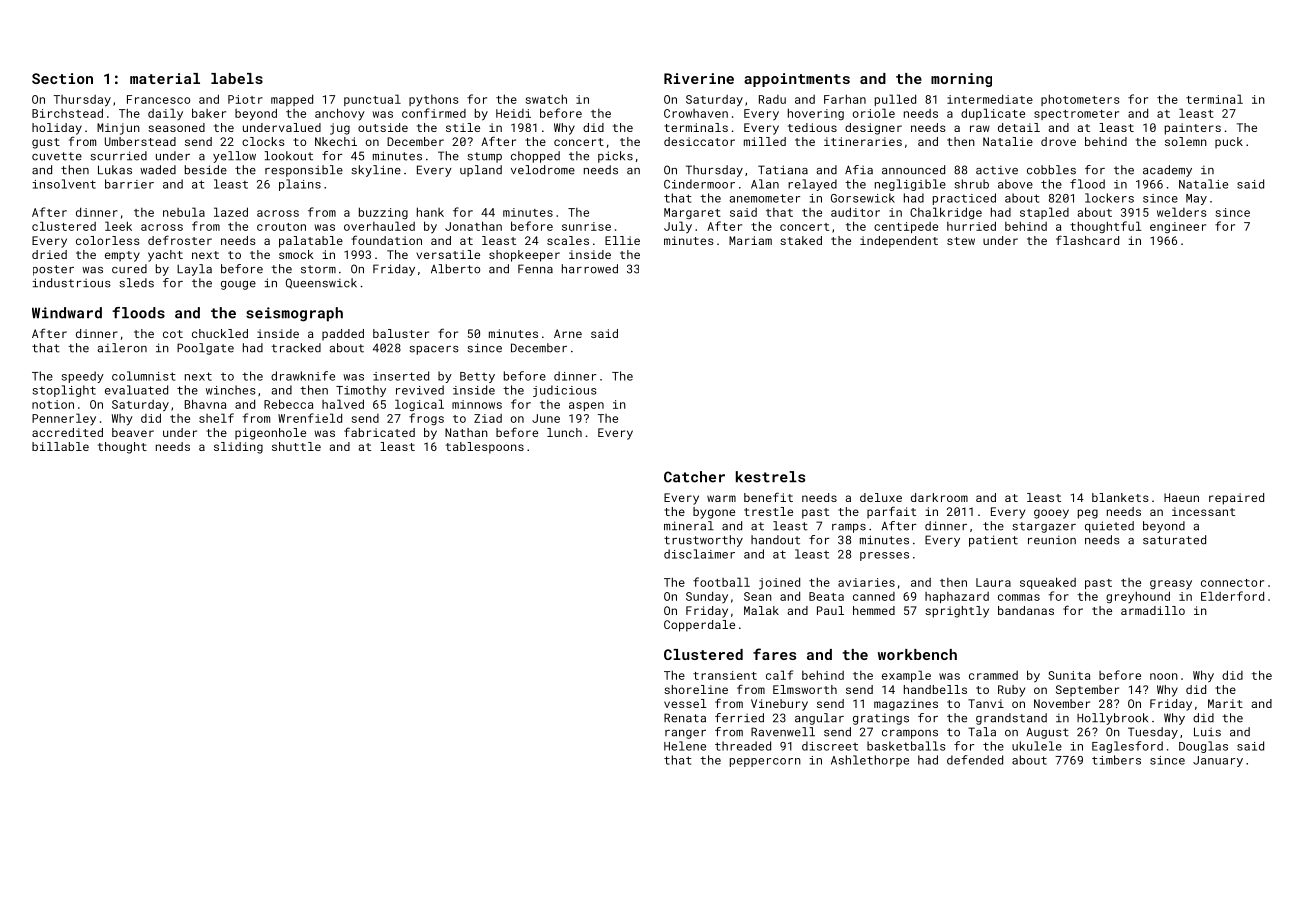  Describe the element at coordinates (1236, 499) in the screenshot. I see `repaired` at that location.
